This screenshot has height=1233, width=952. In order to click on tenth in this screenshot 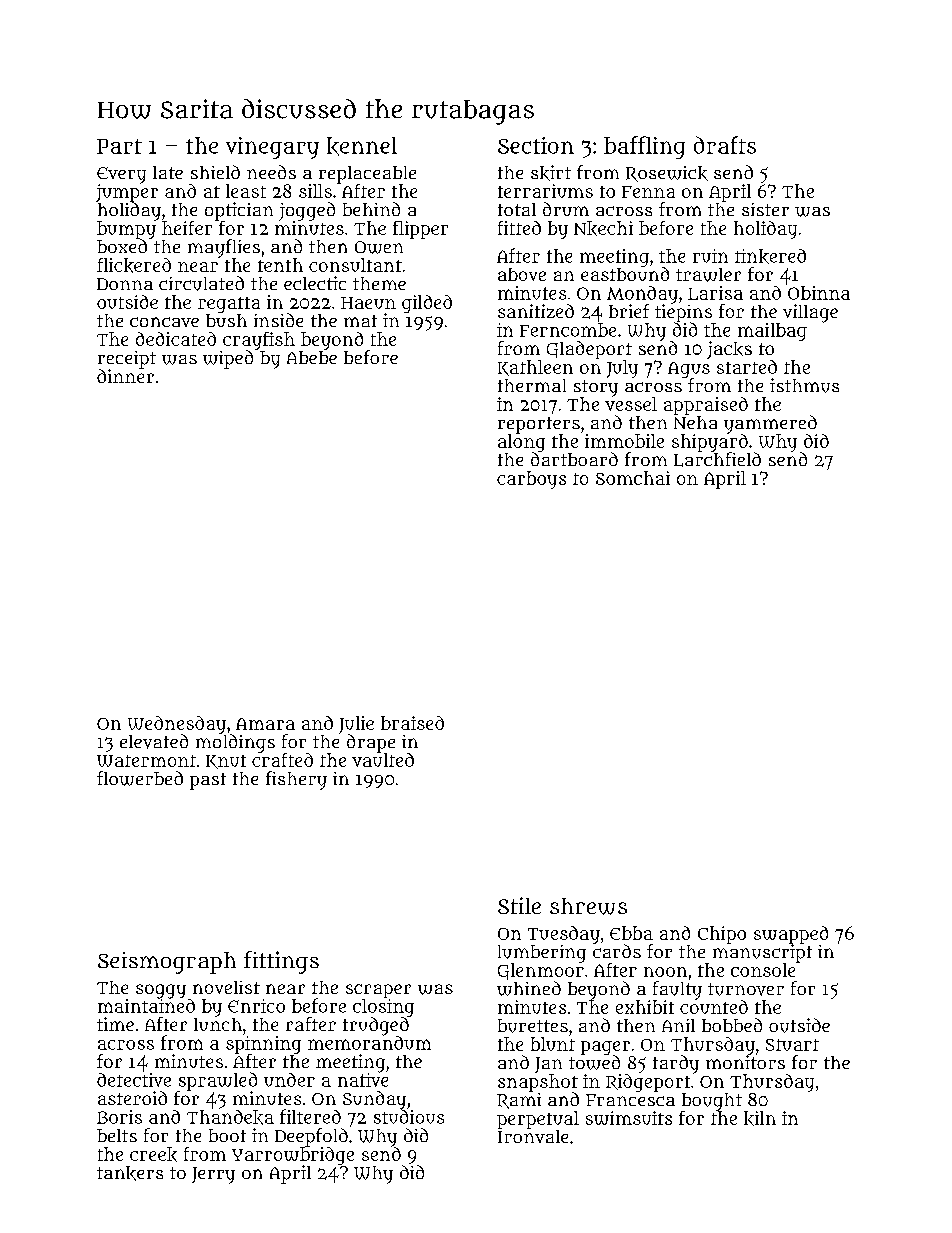, I will do `click(280, 265)`.
